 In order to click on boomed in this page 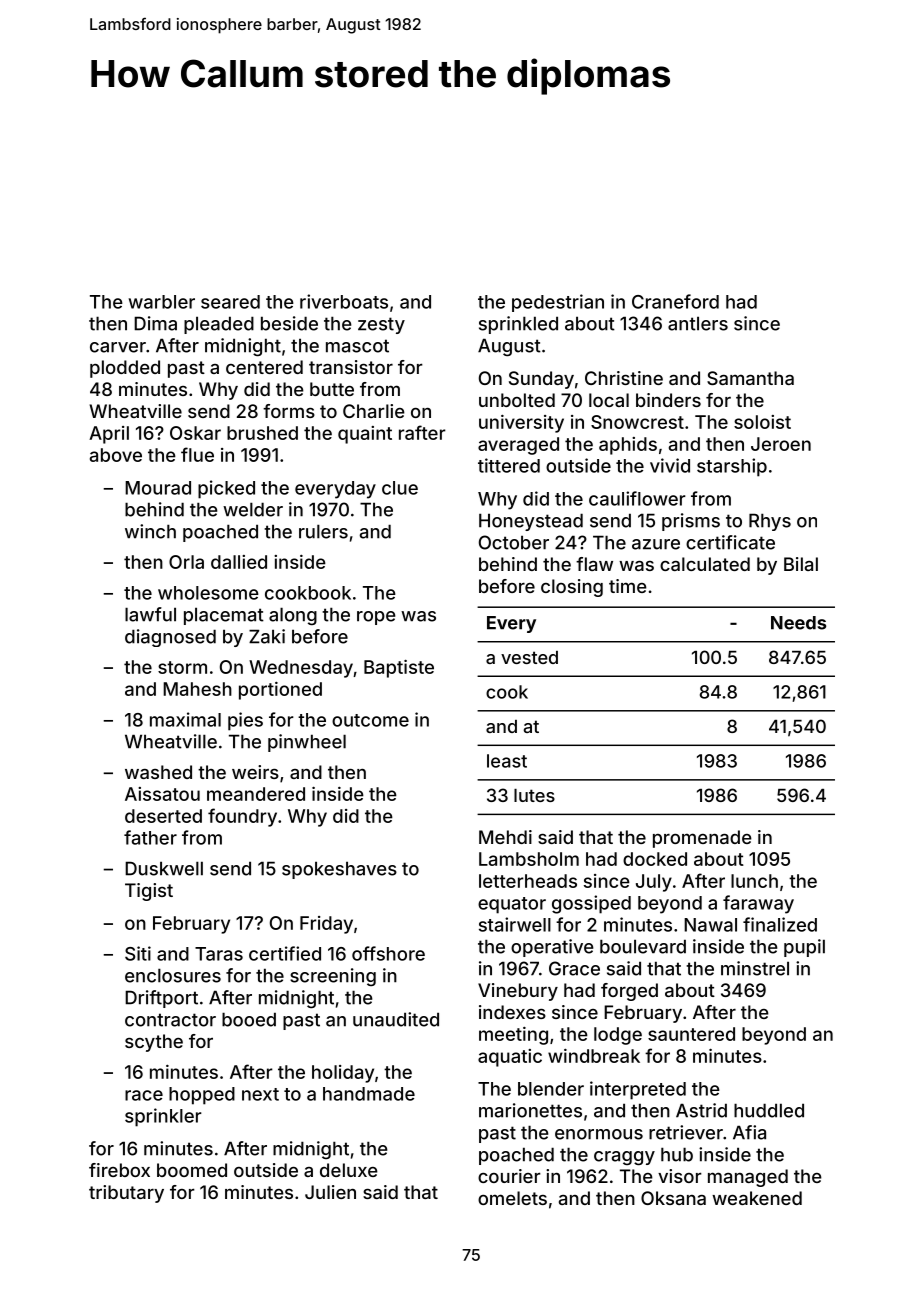, I will do `click(192, 1170)`.
